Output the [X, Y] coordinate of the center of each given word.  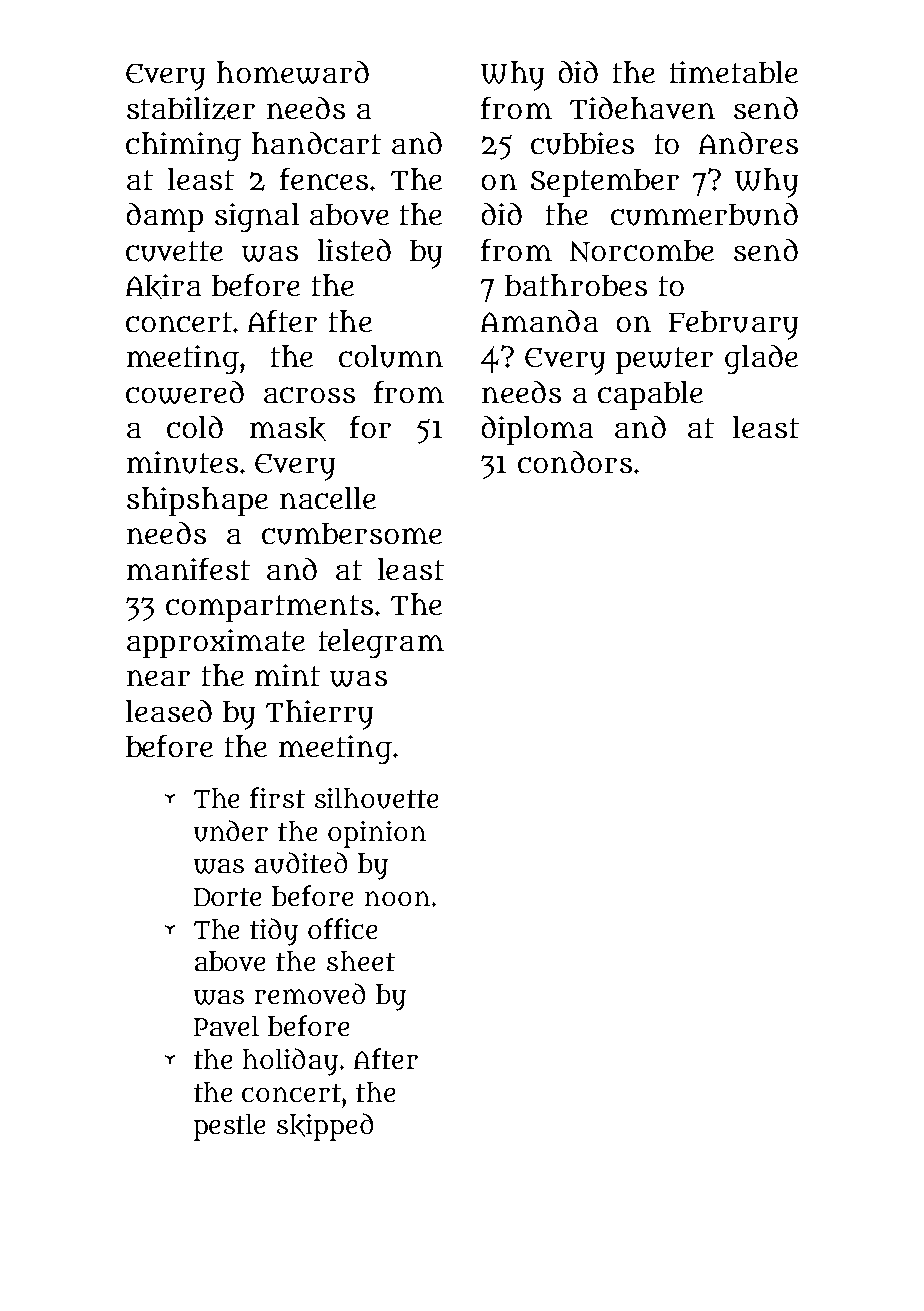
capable [650, 395]
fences [324, 179]
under [231, 831]
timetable [734, 72]
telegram [381, 643]
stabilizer [191, 108]
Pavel [226, 1026]
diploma [537, 430]
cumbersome [352, 534]
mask [288, 429]
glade [761, 359]
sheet [361, 961]
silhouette [376, 798]
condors [575, 462]
